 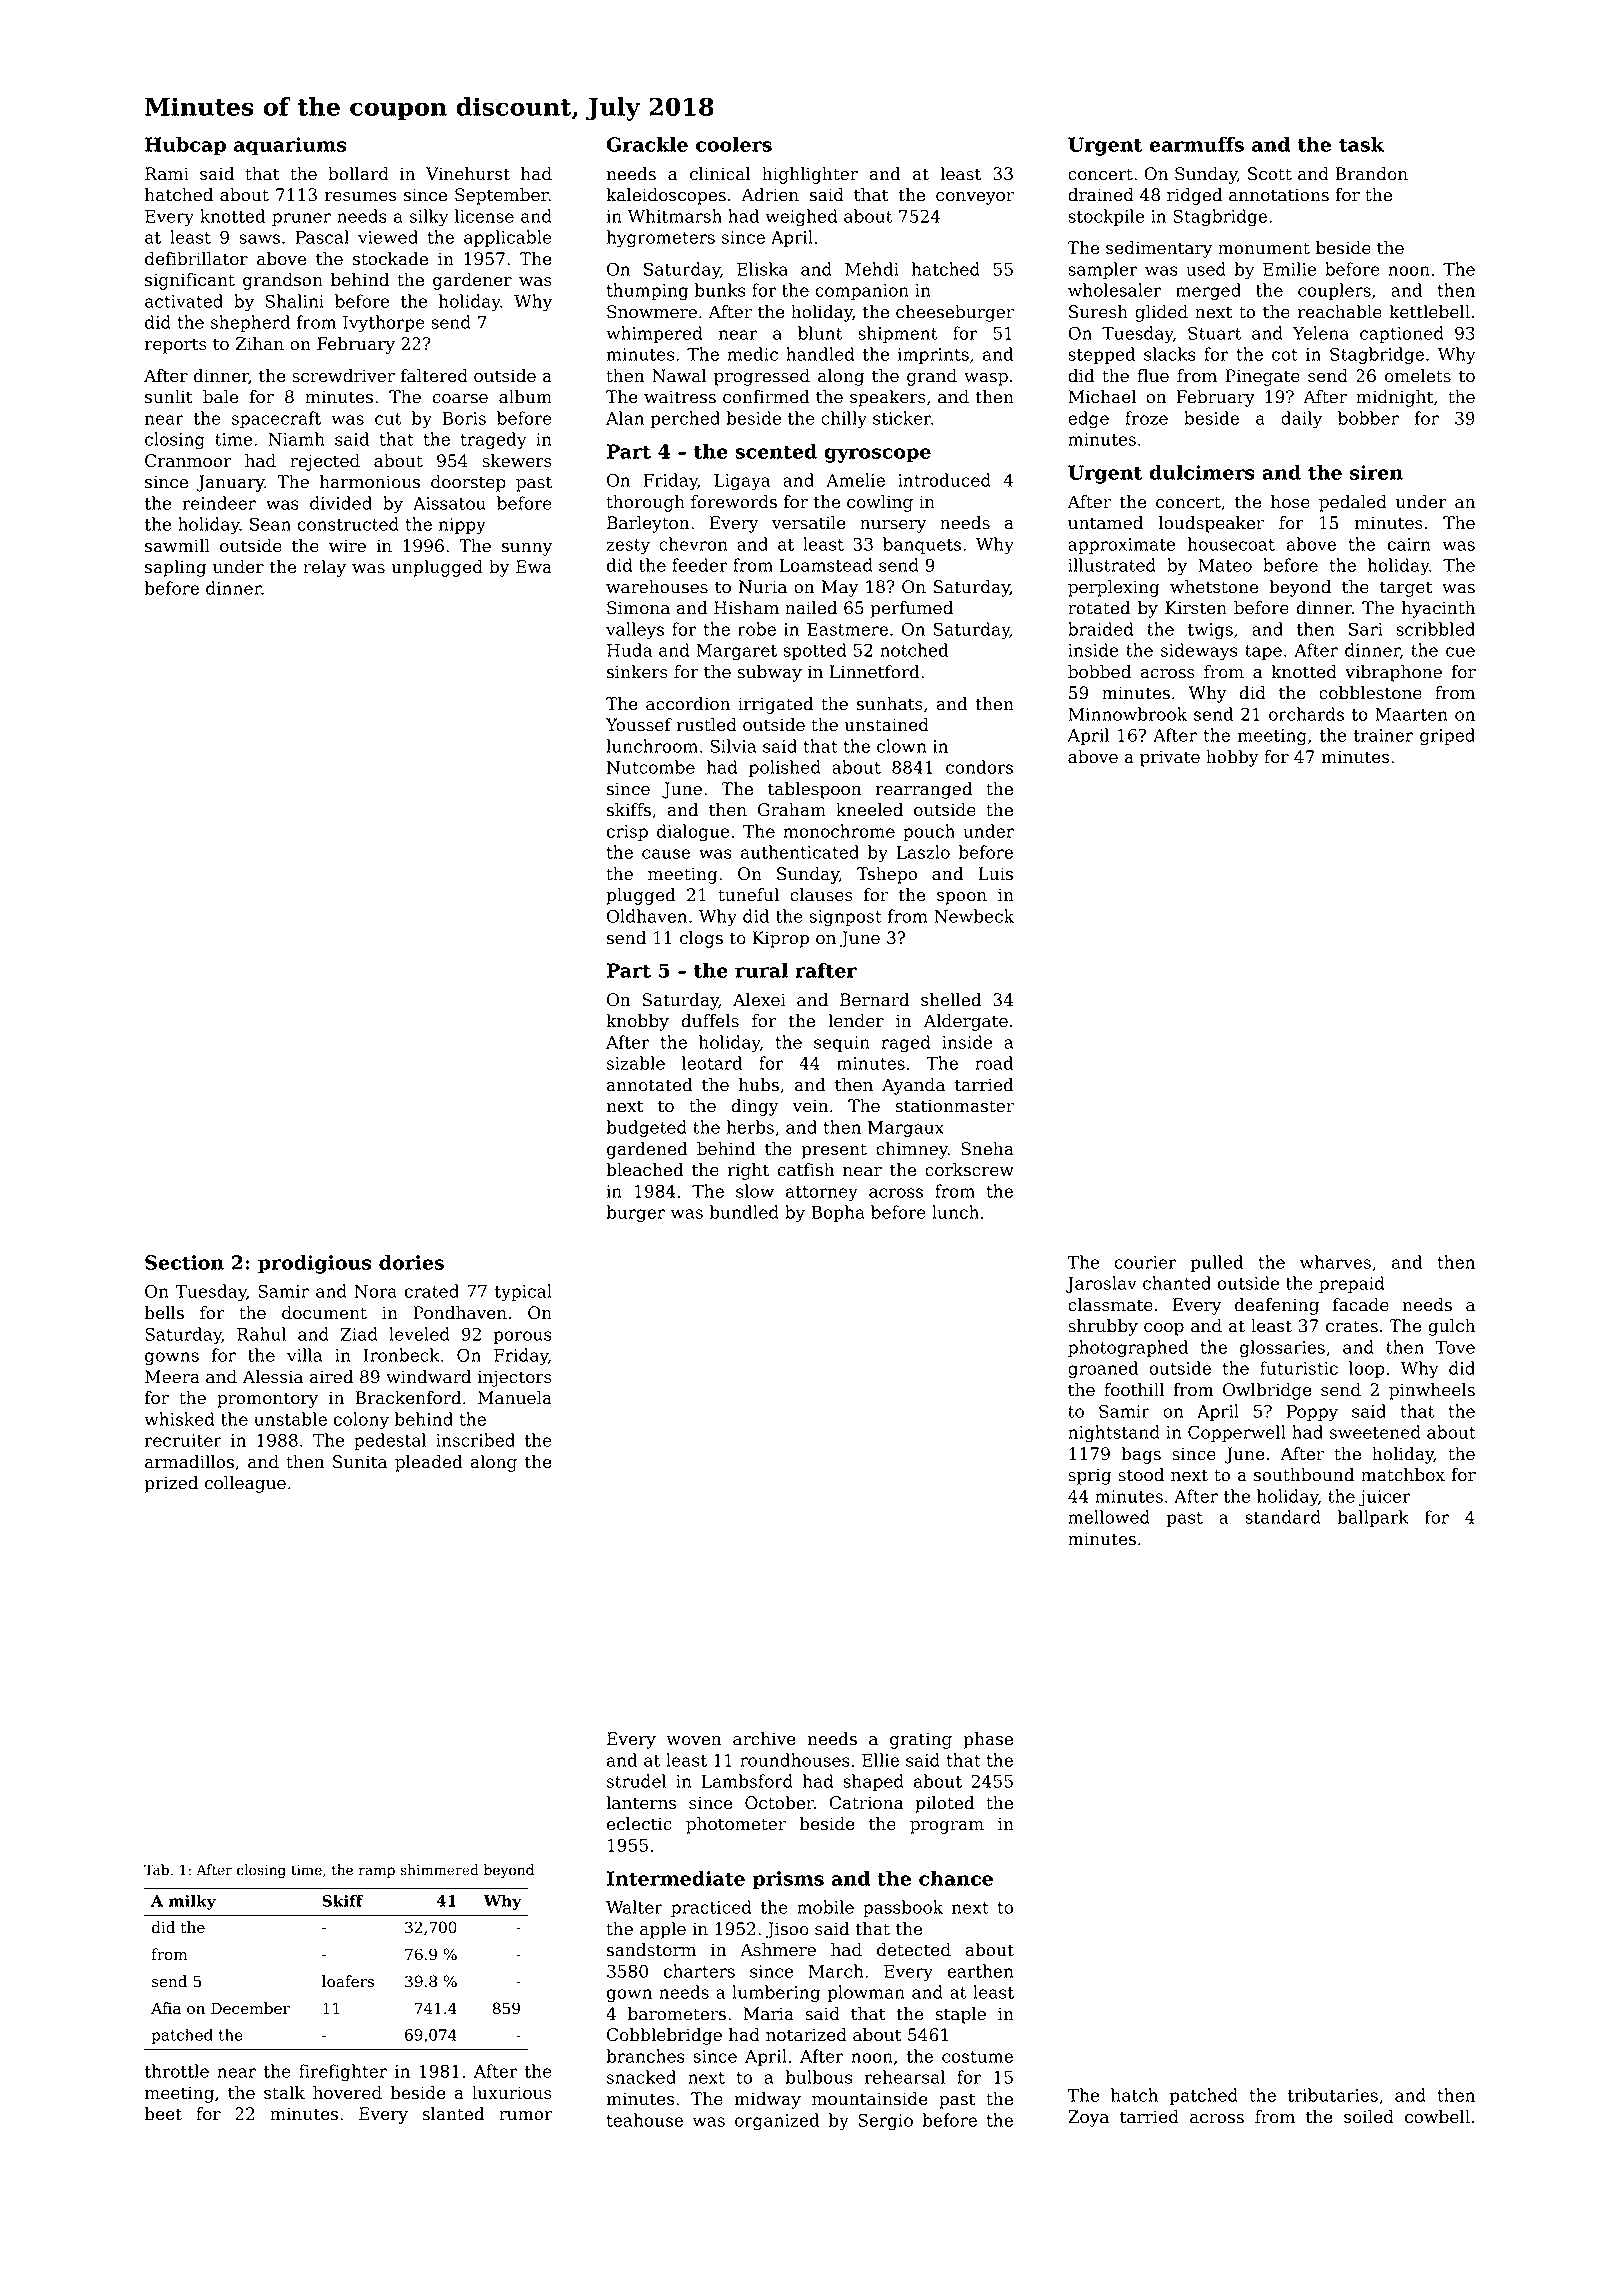 What do you see at coordinates (734, 144) in the screenshot?
I see `coolers` at bounding box center [734, 144].
